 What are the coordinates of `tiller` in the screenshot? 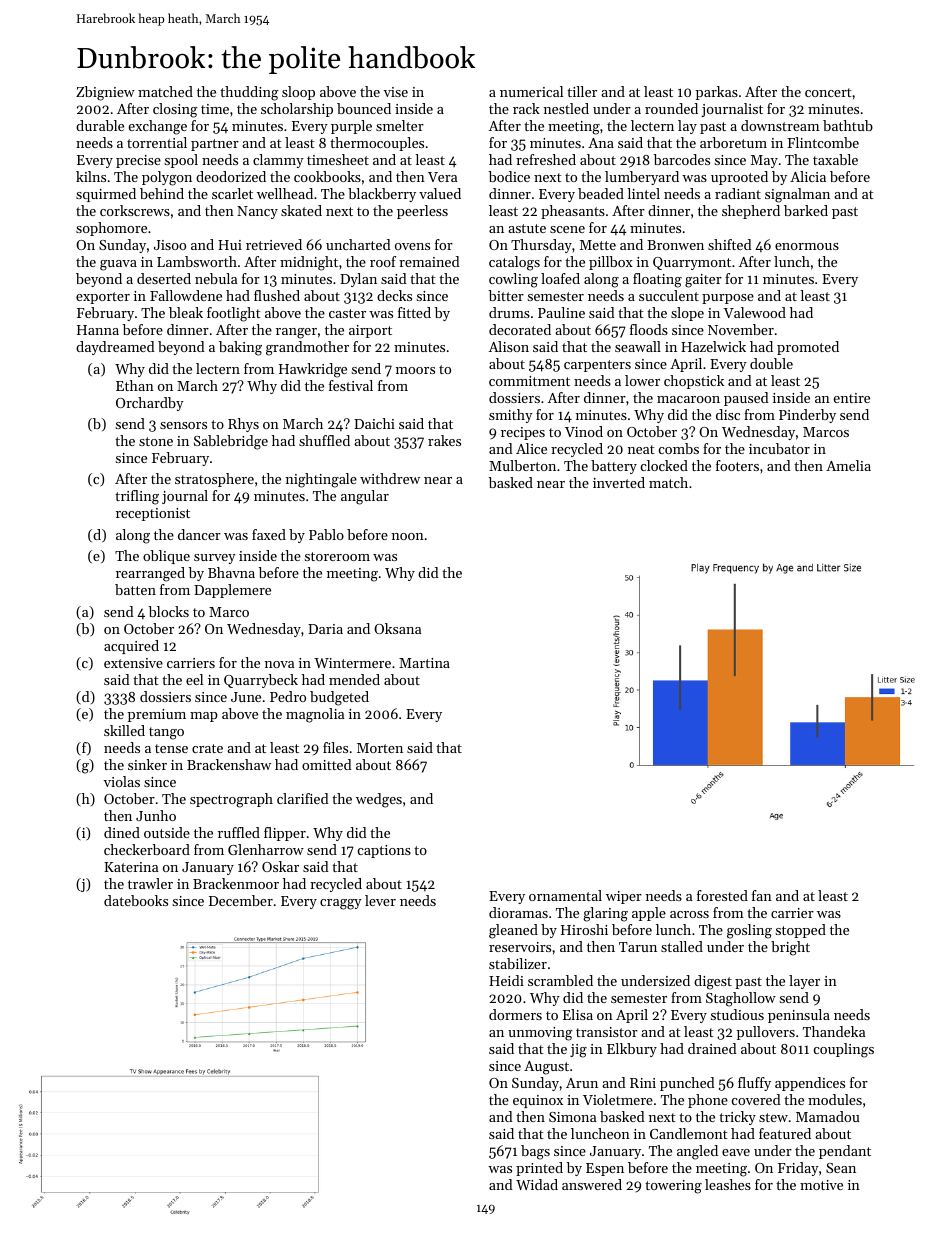 It's located at (582, 91).
